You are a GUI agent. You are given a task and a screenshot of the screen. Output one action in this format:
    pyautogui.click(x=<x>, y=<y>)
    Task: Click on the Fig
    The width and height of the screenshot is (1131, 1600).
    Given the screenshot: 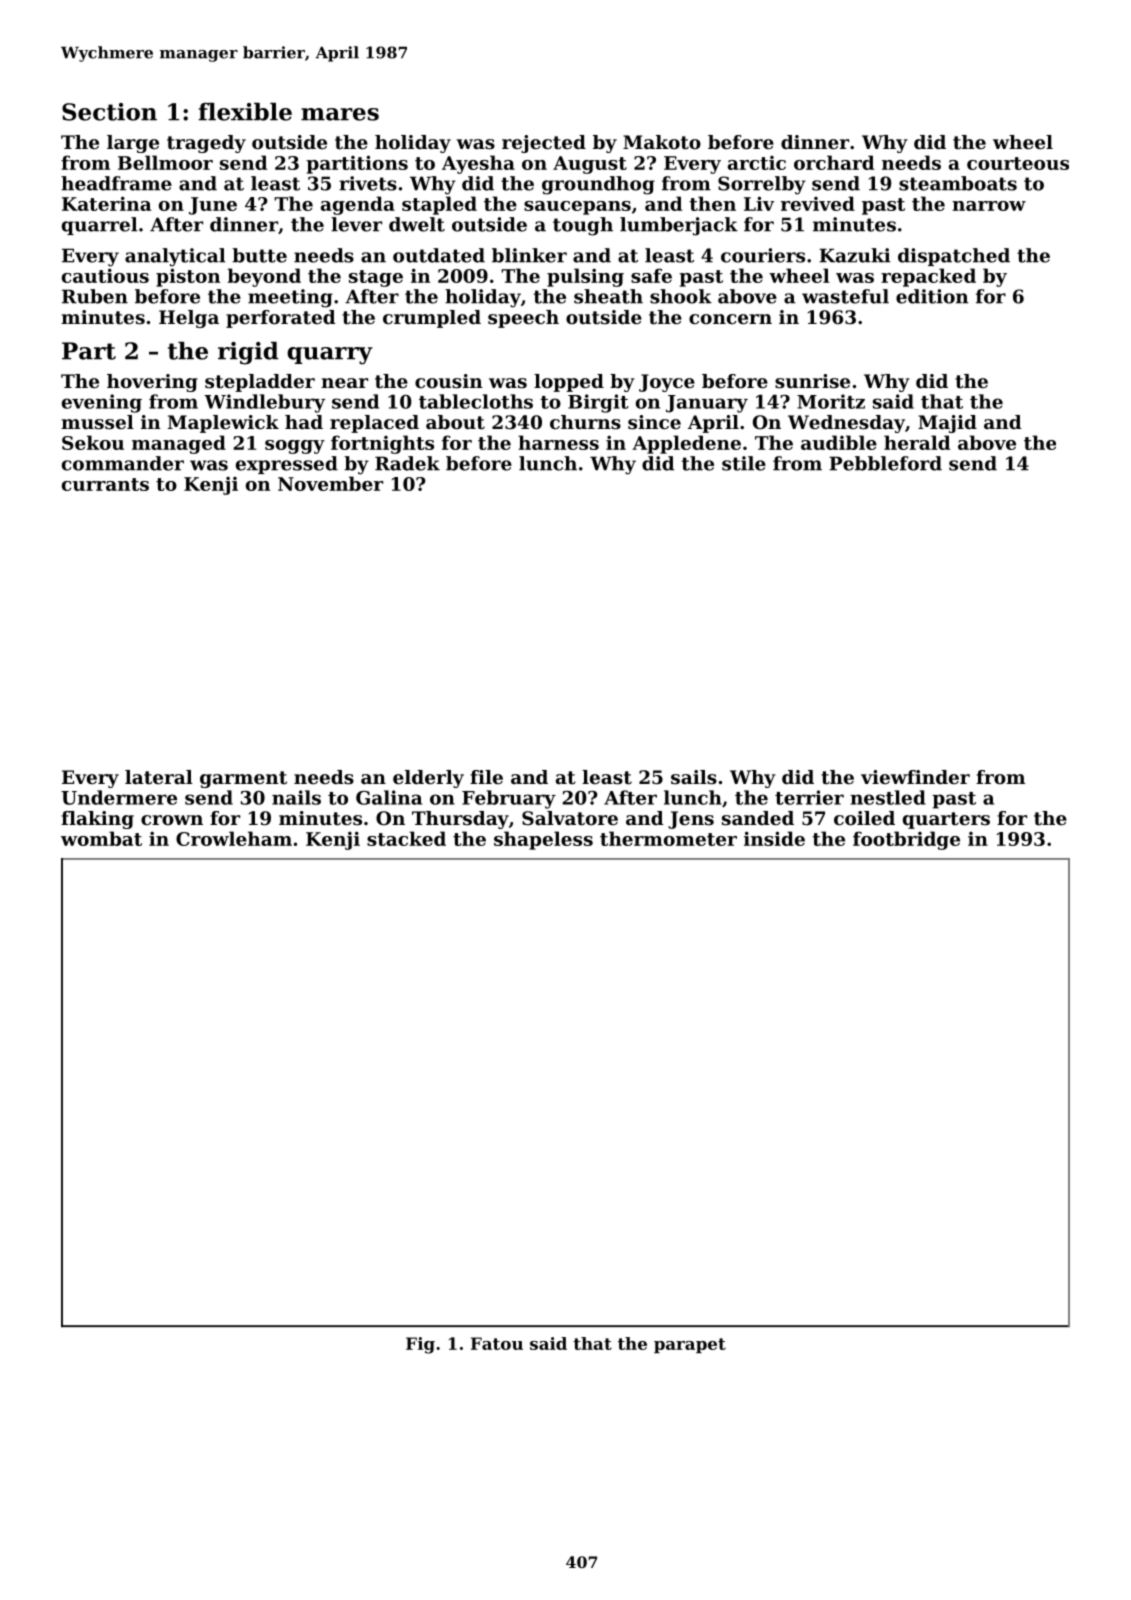 What is the action you would take?
    pyautogui.click(x=420, y=1345)
